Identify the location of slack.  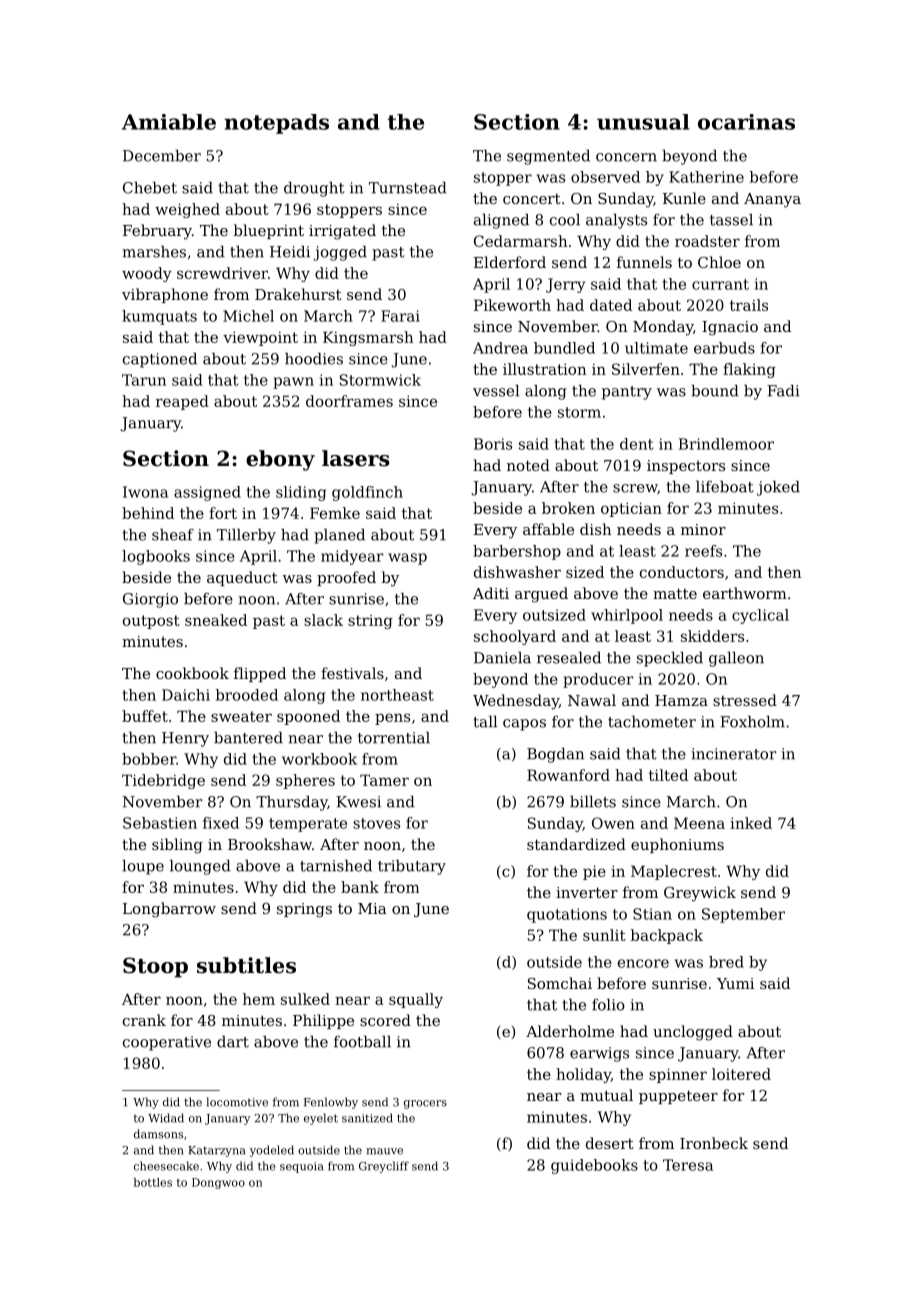
(323, 620).
